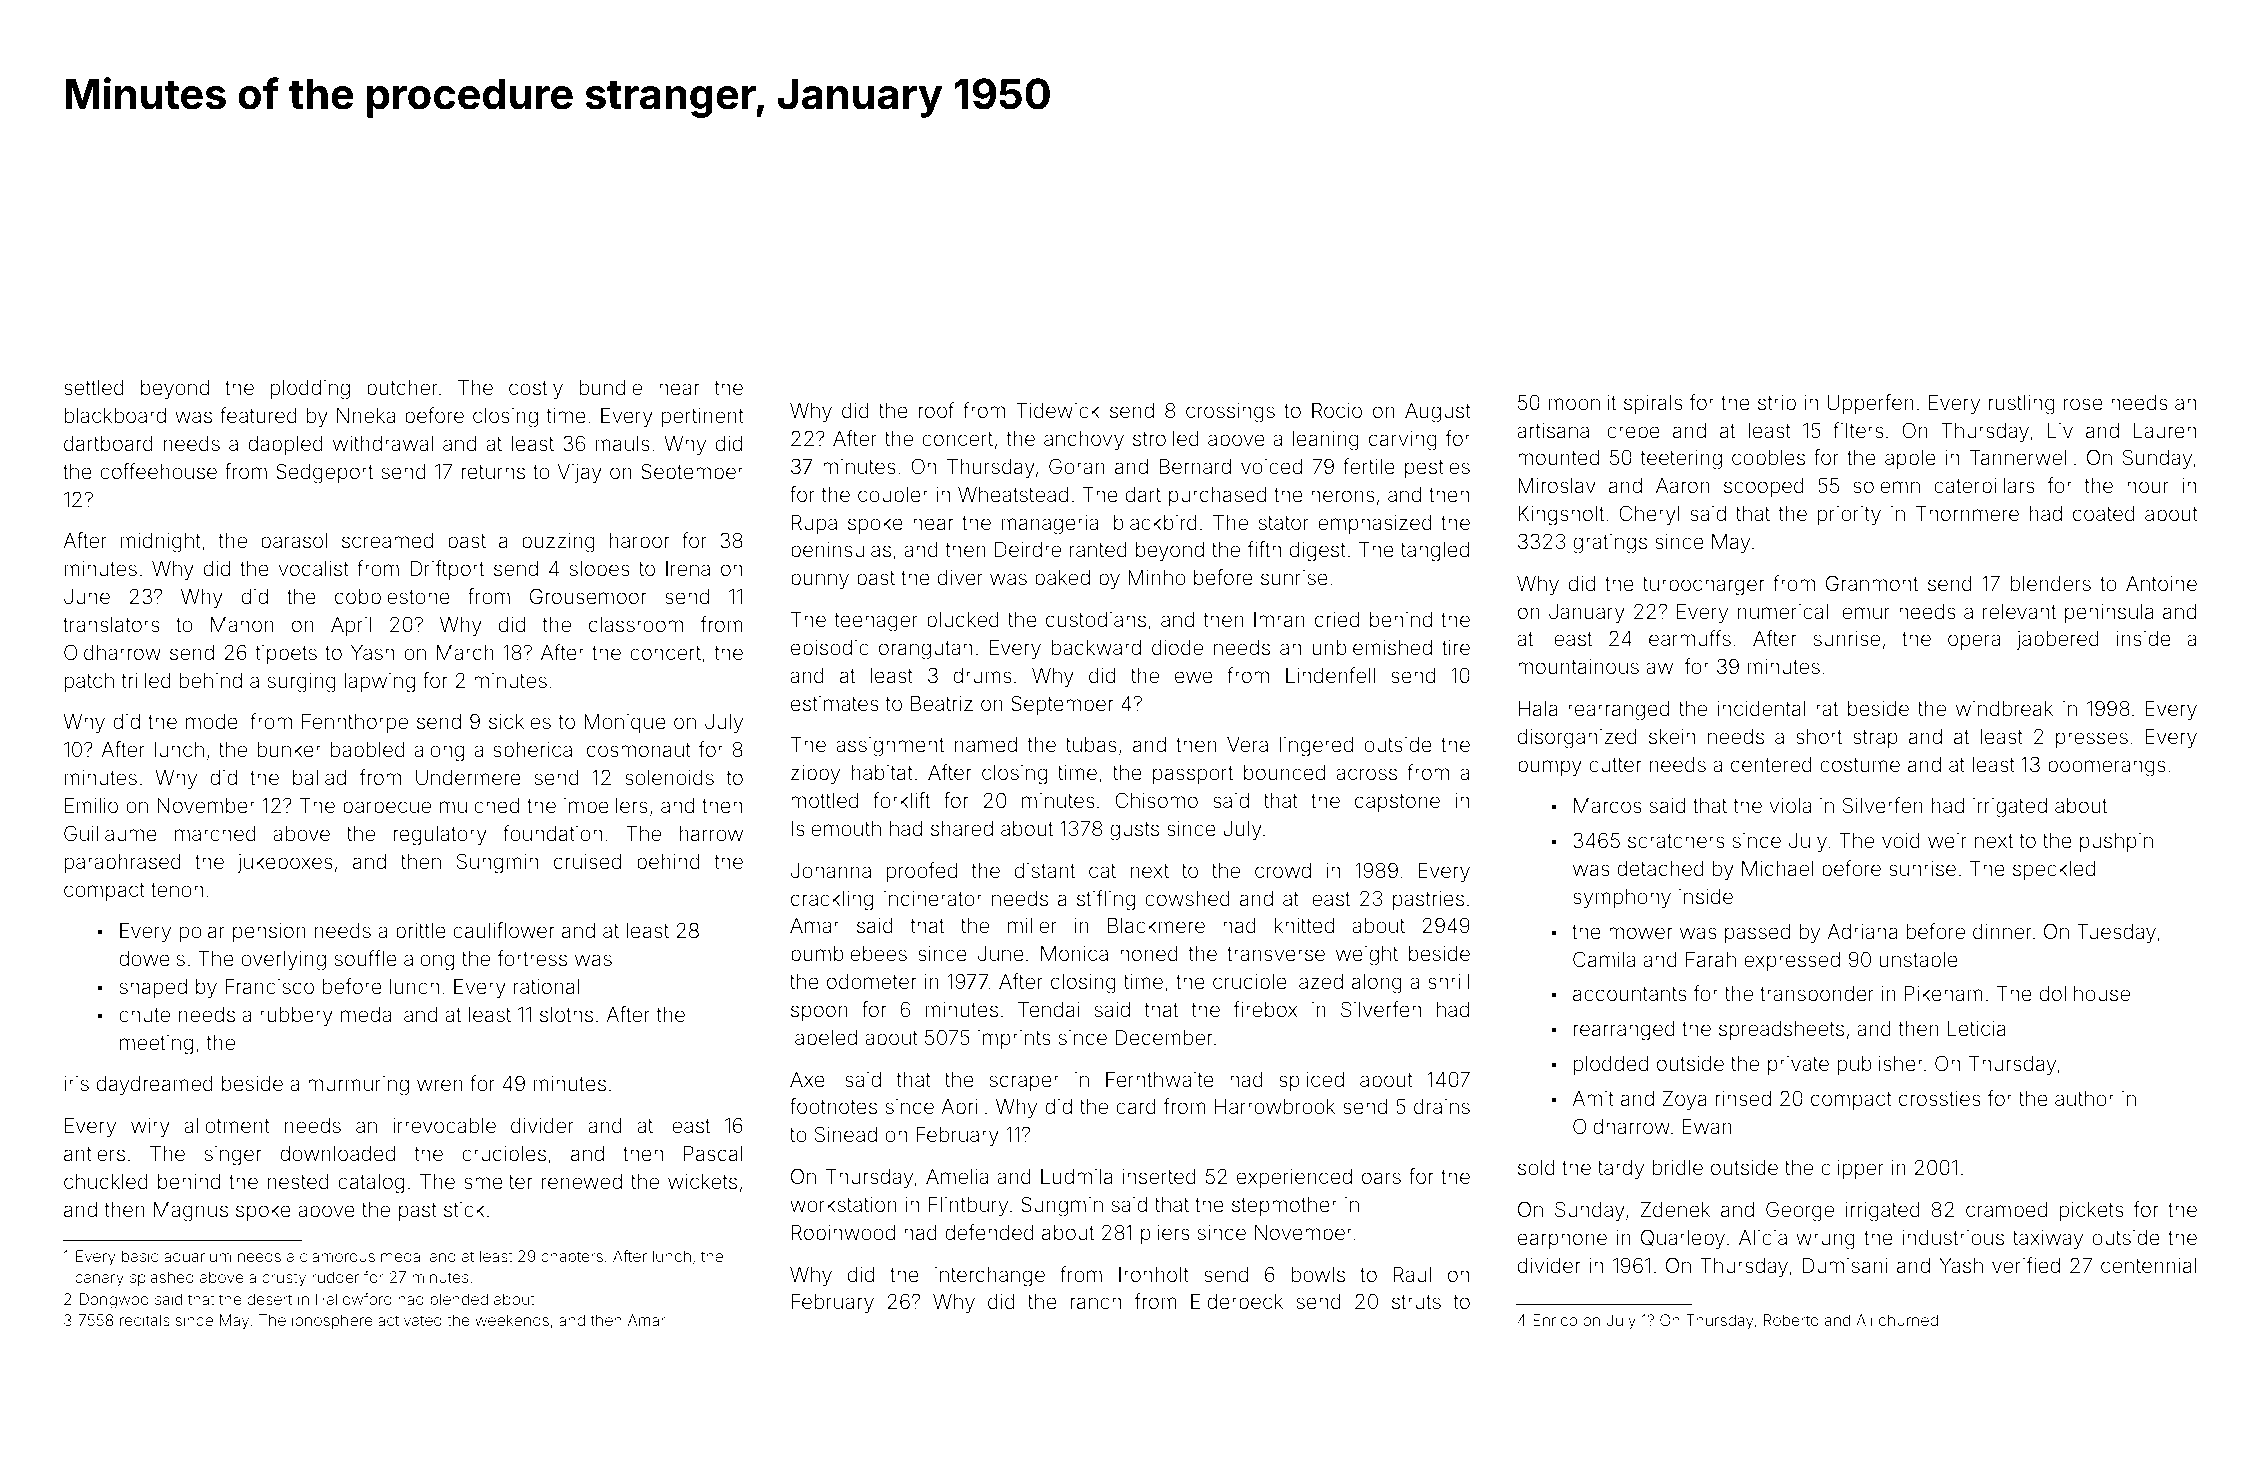  What do you see at coordinates (1024, 1083) in the document?
I see `scraper` at bounding box center [1024, 1083].
